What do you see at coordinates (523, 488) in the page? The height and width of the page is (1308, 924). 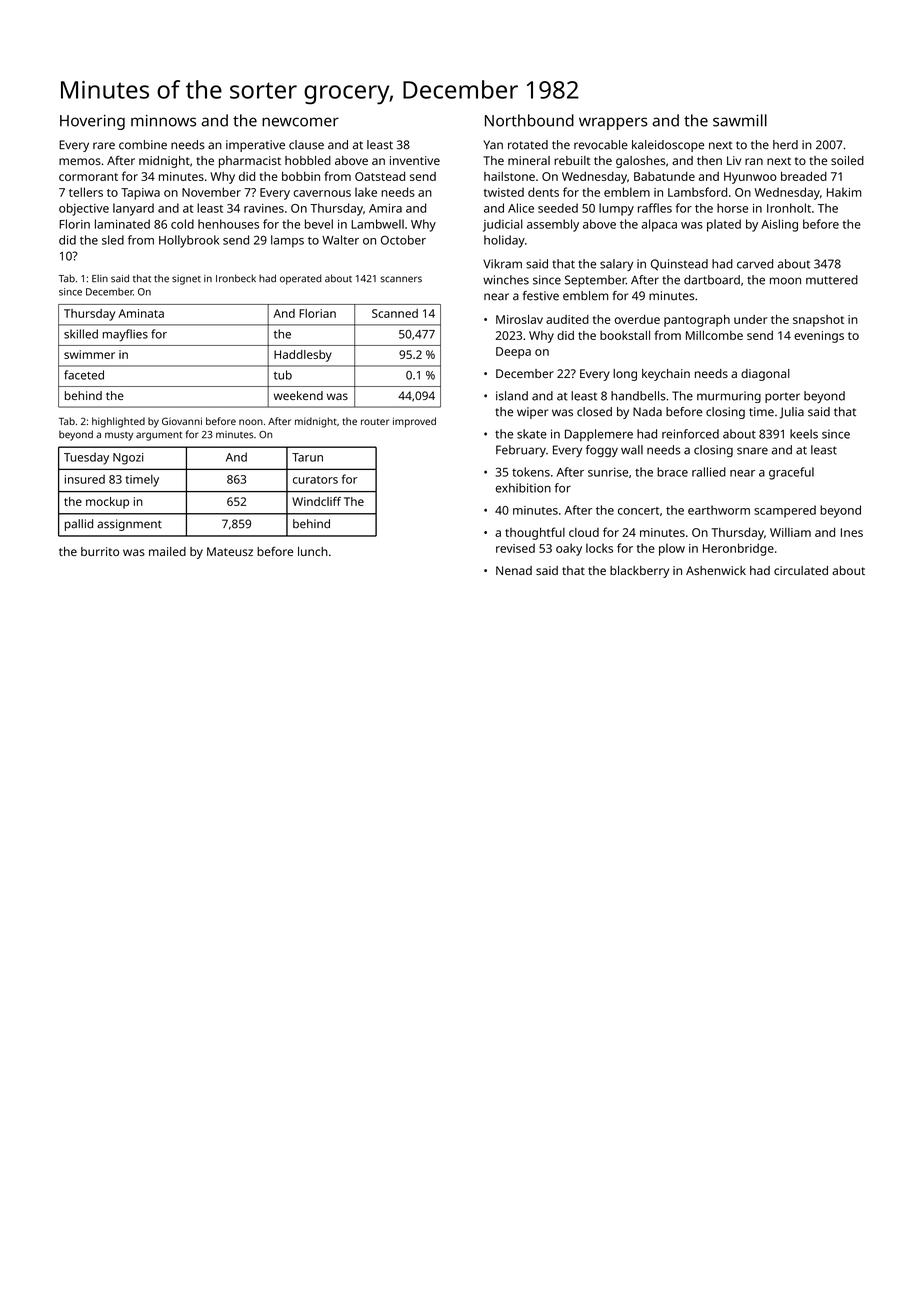 I see `exhibition` at bounding box center [523, 488].
